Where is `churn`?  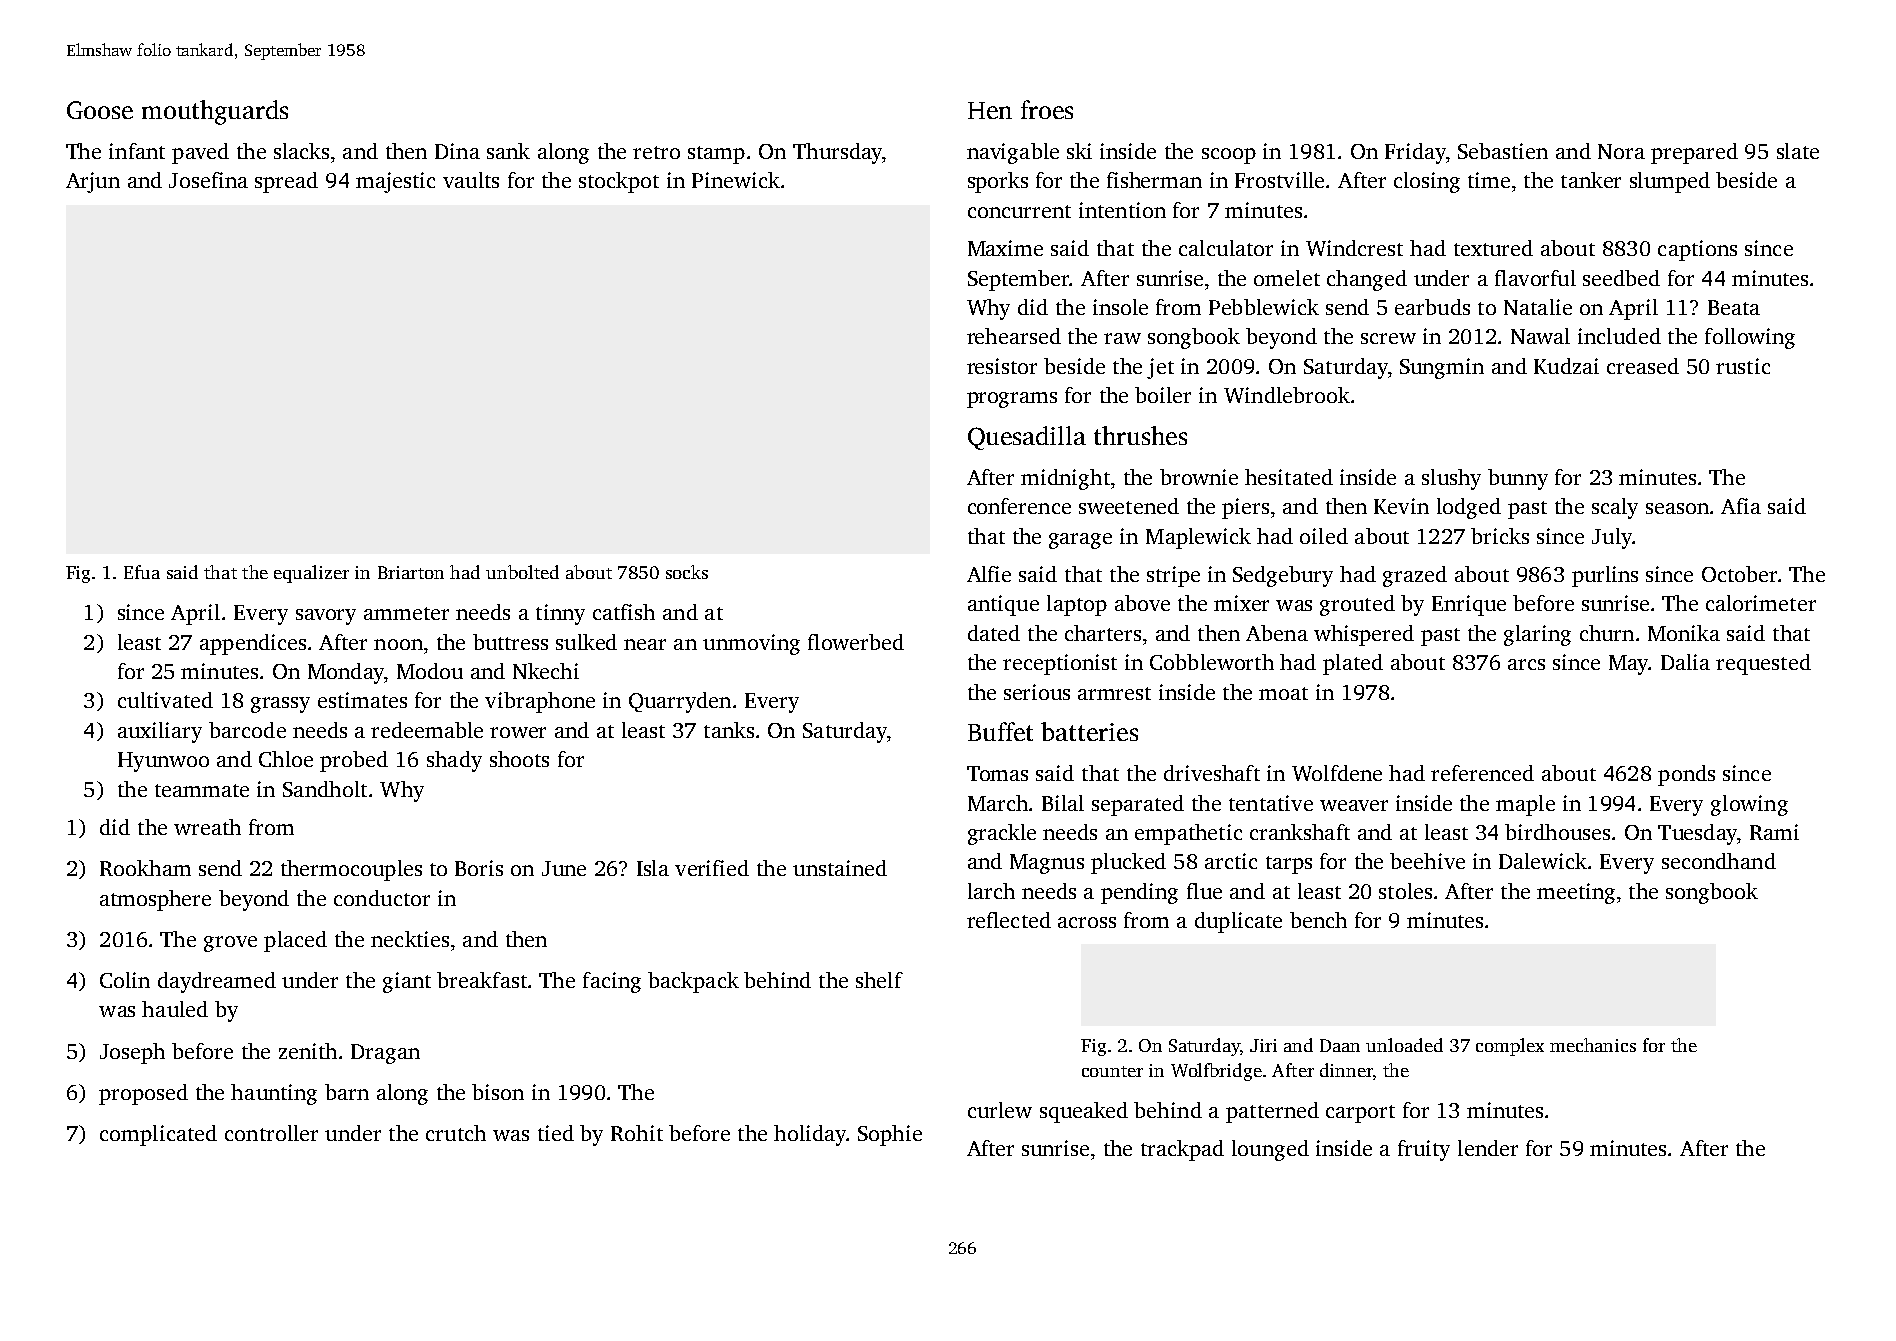 churn is located at coordinates (1607, 633).
